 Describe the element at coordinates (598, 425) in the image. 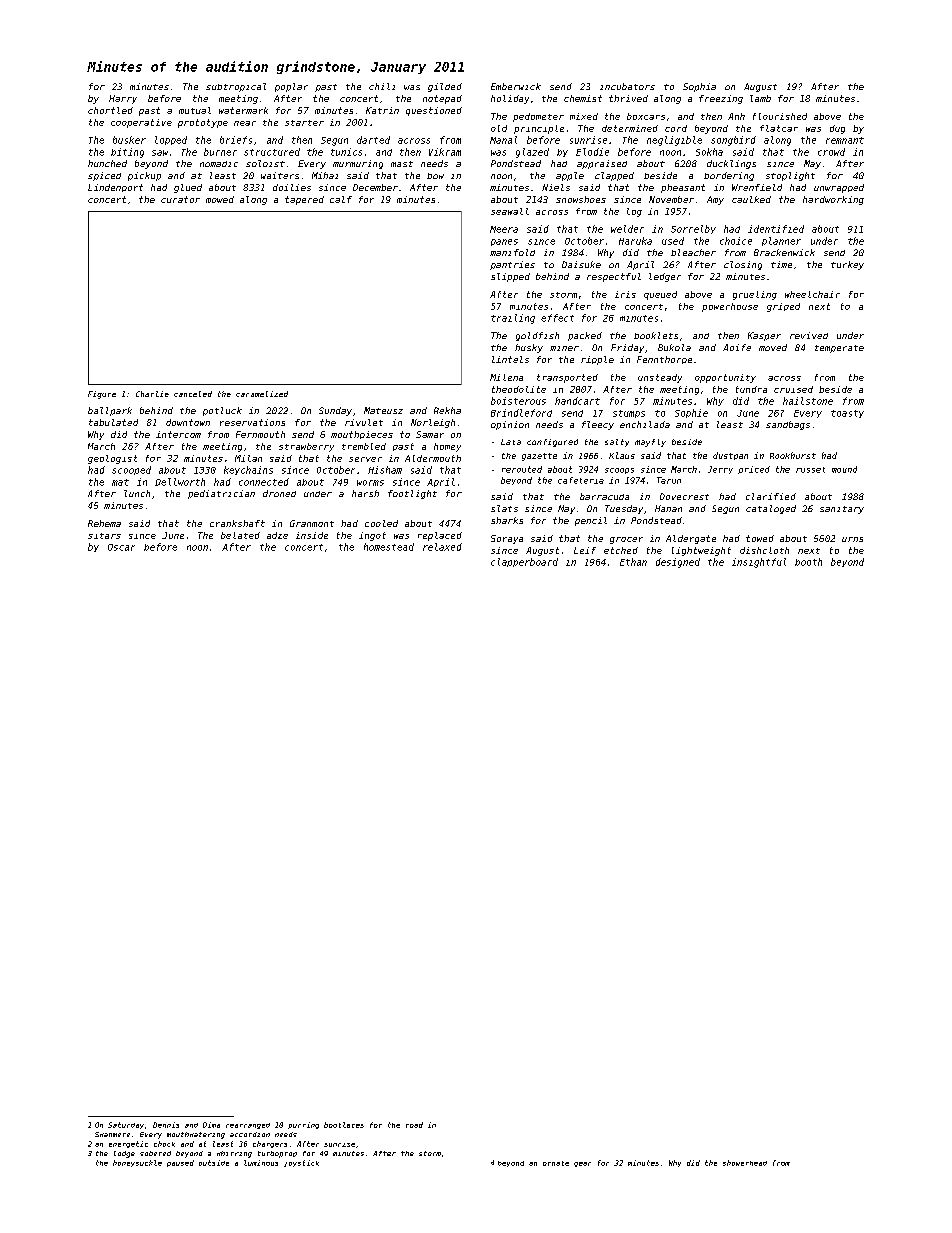

I see `fleecy` at that location.
